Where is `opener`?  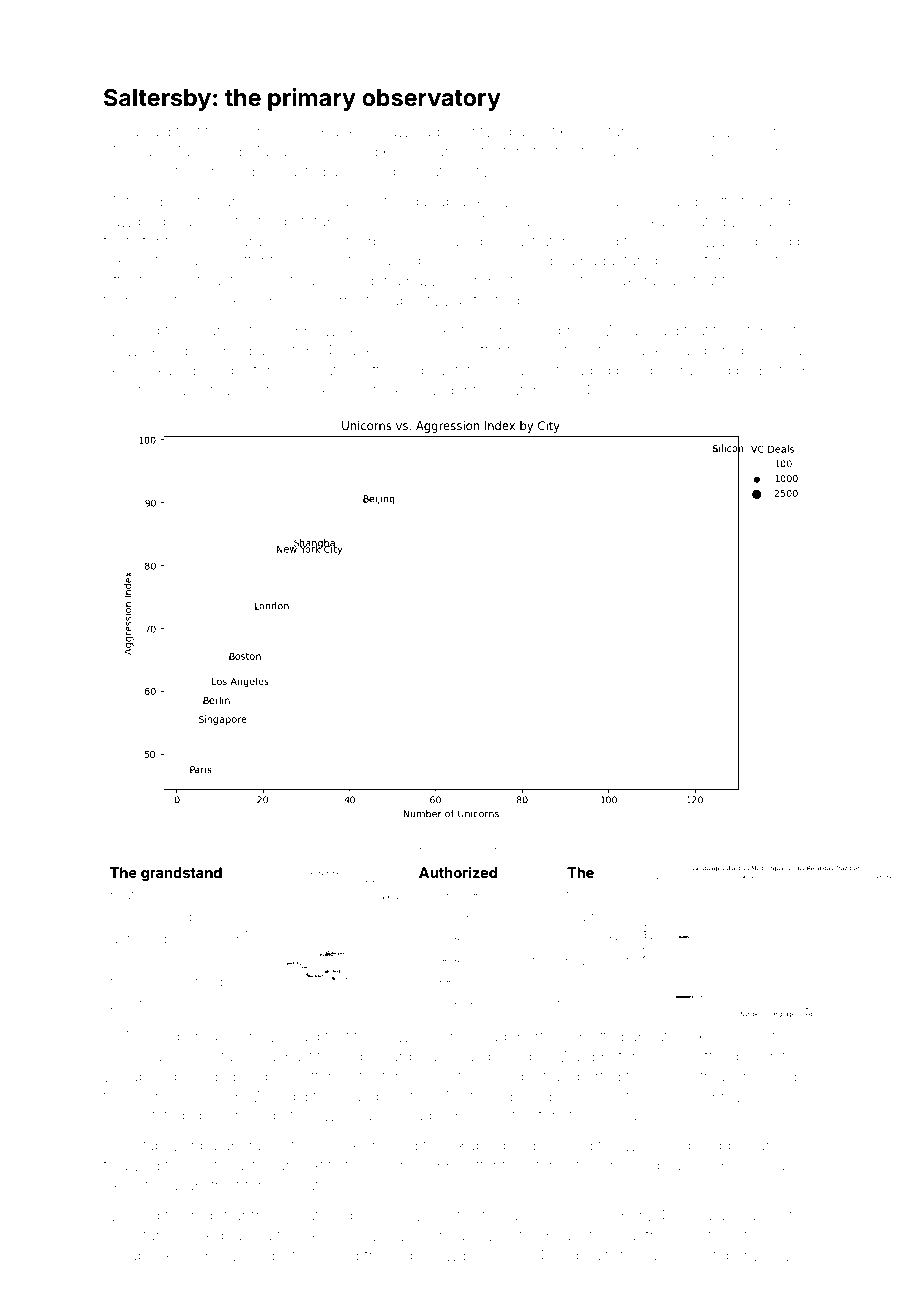
opener is located at coordinates (214, 1118).
